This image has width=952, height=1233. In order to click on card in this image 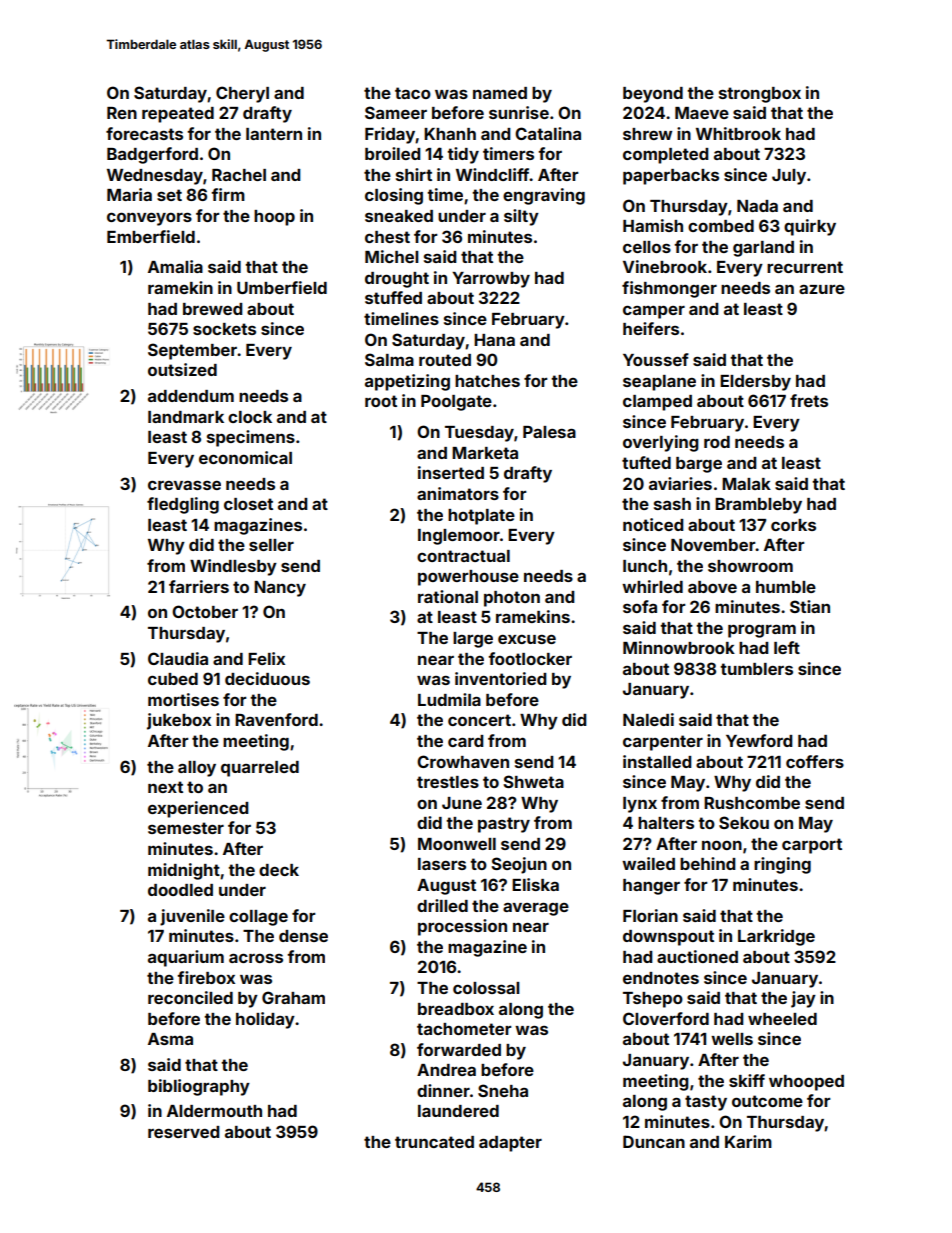, I will do `click(466, 741)`.
